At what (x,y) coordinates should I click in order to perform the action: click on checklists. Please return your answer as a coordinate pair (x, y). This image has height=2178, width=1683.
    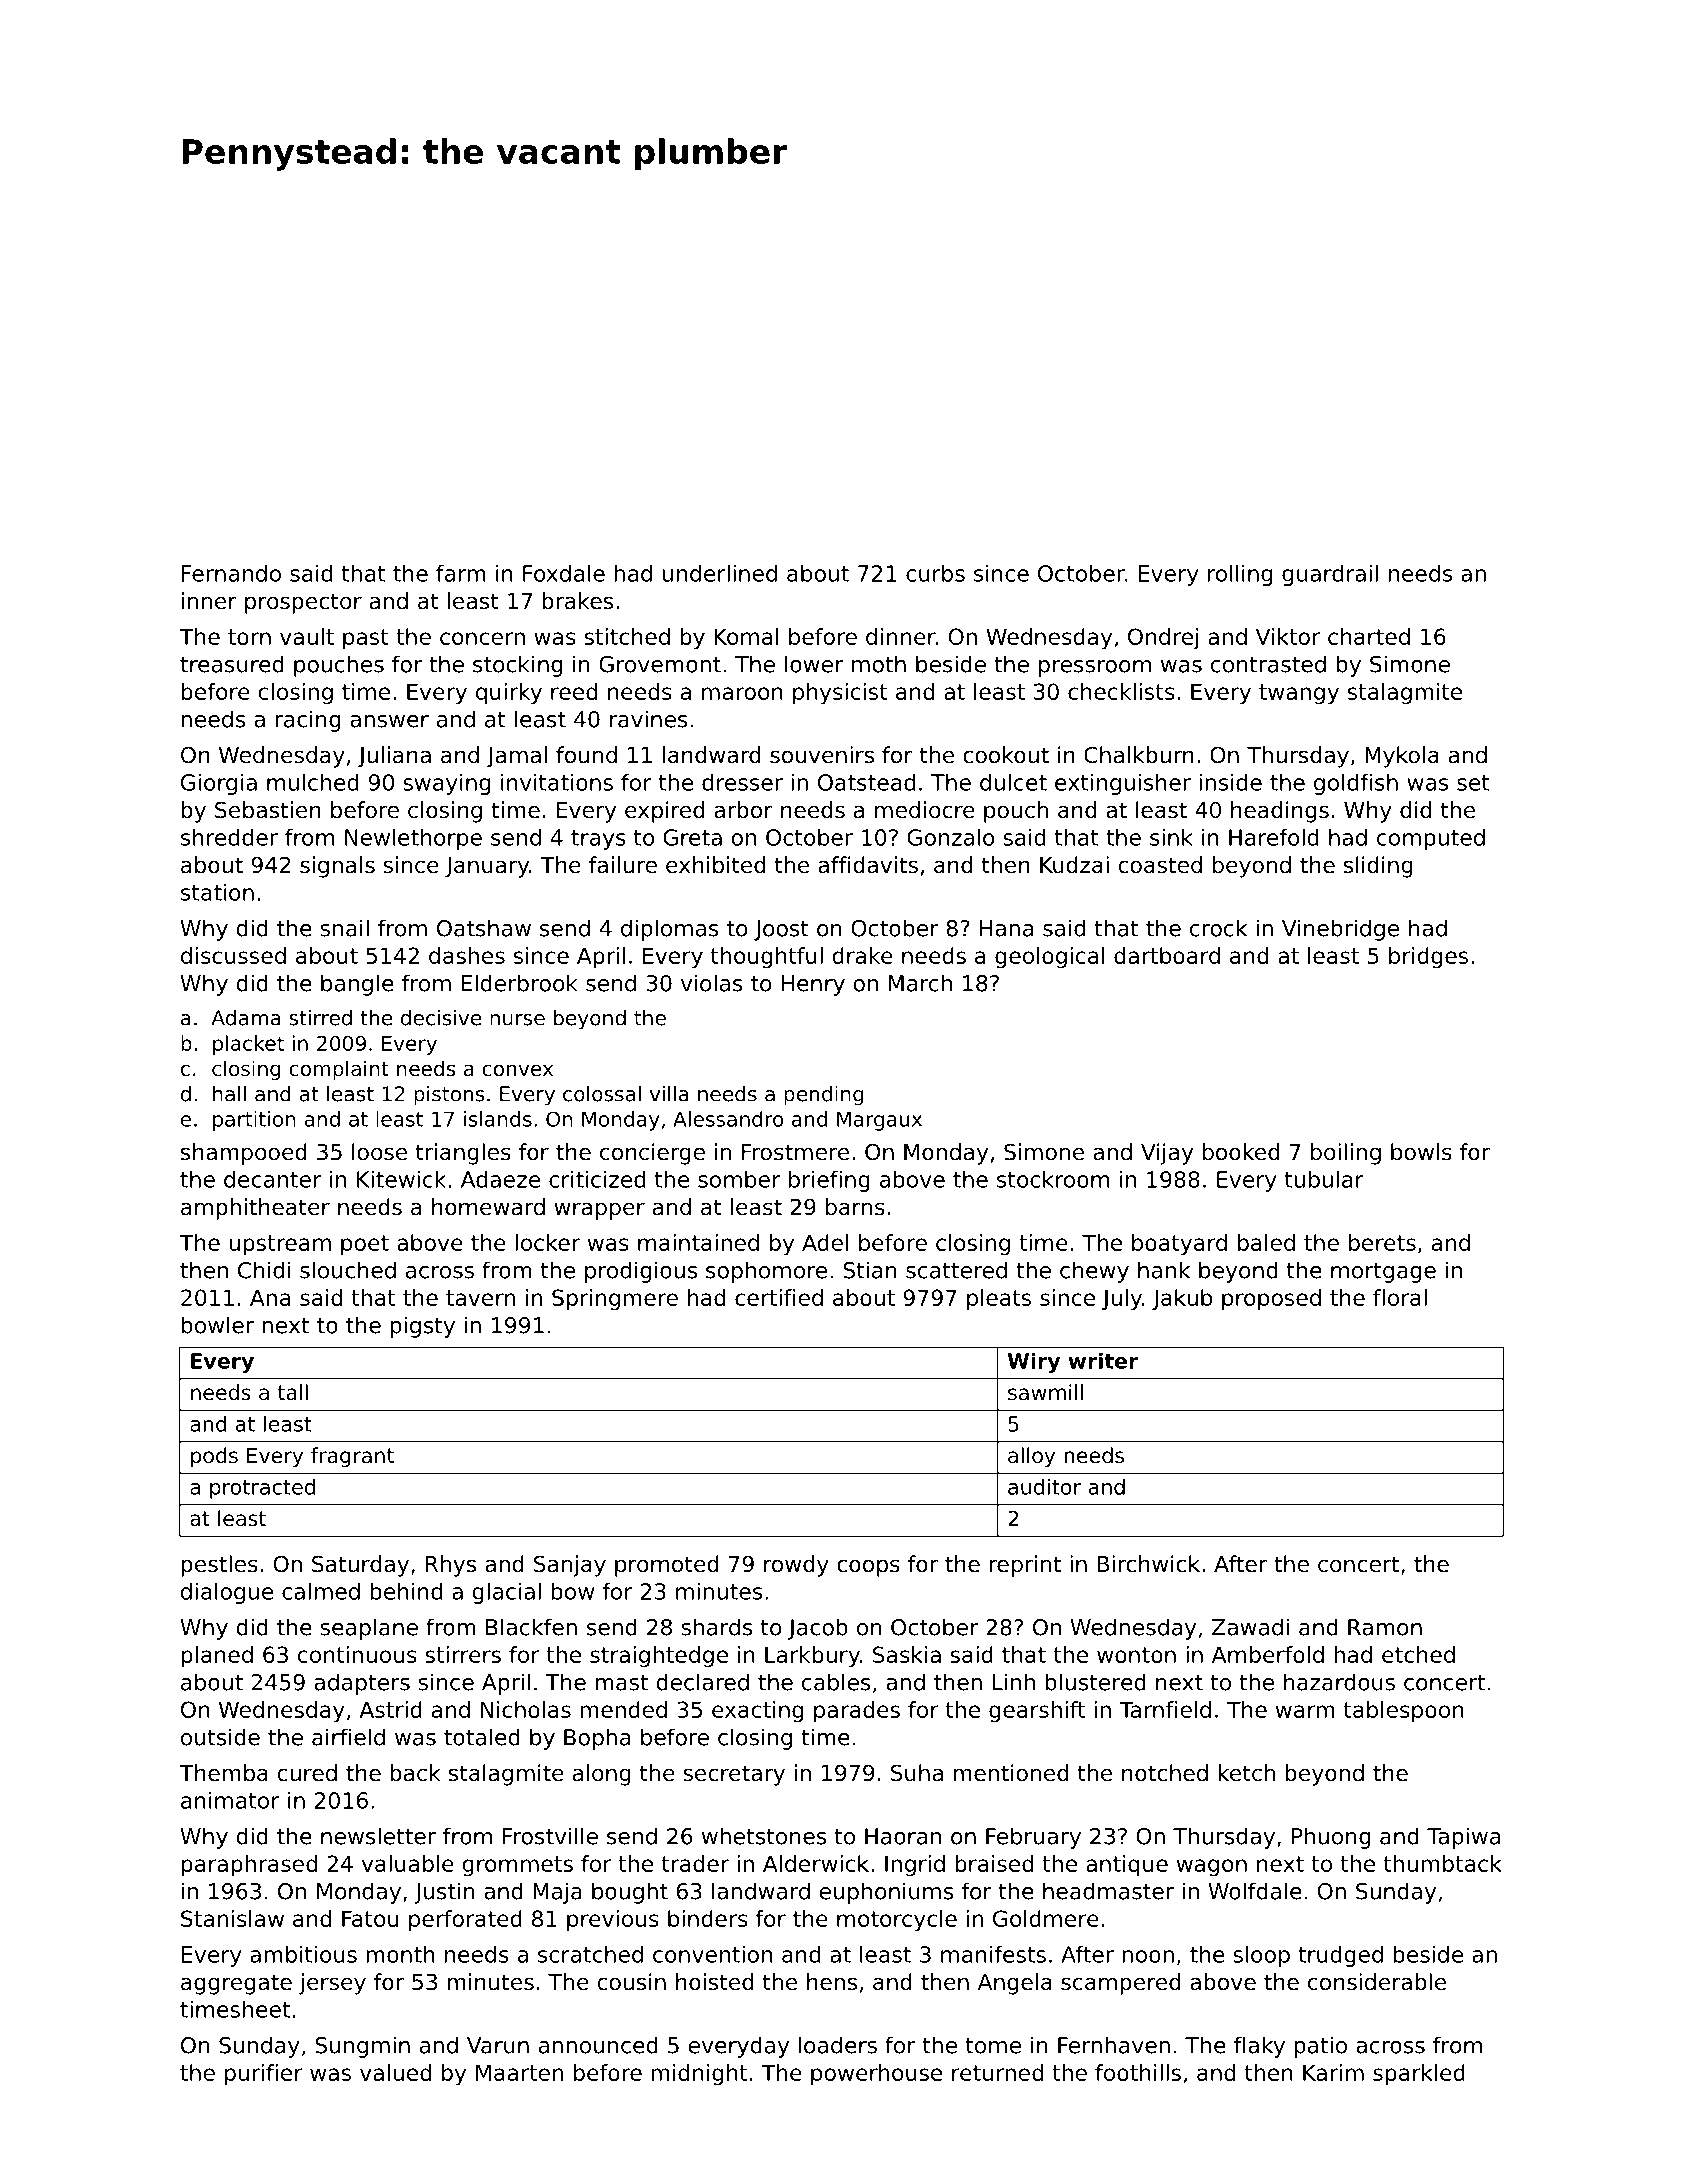
    Looking at the image, I should click on (1121, 691).
